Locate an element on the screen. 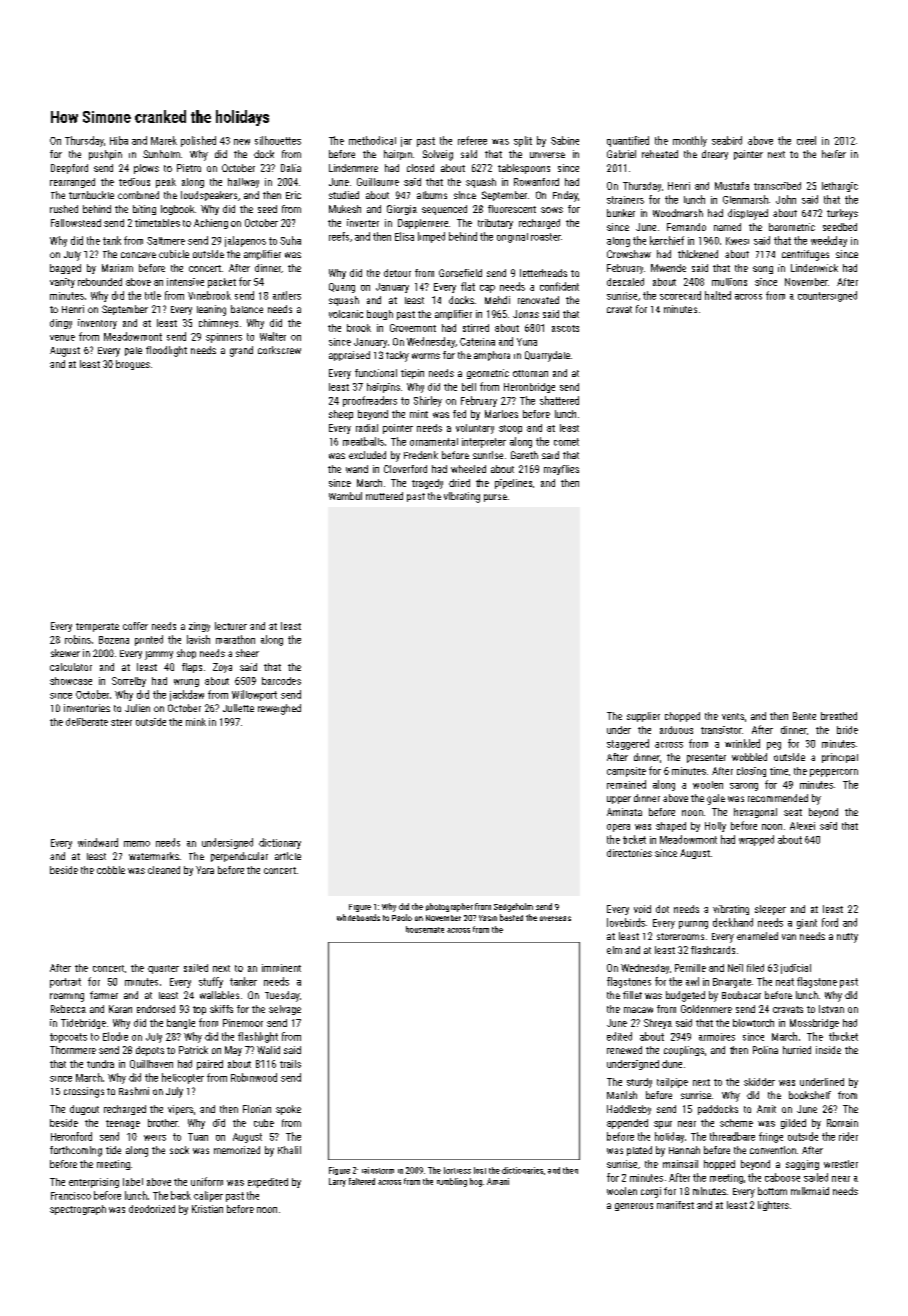 This screenshot has width=908, height=1316. crossings is located at coordinates (84, 1092).
